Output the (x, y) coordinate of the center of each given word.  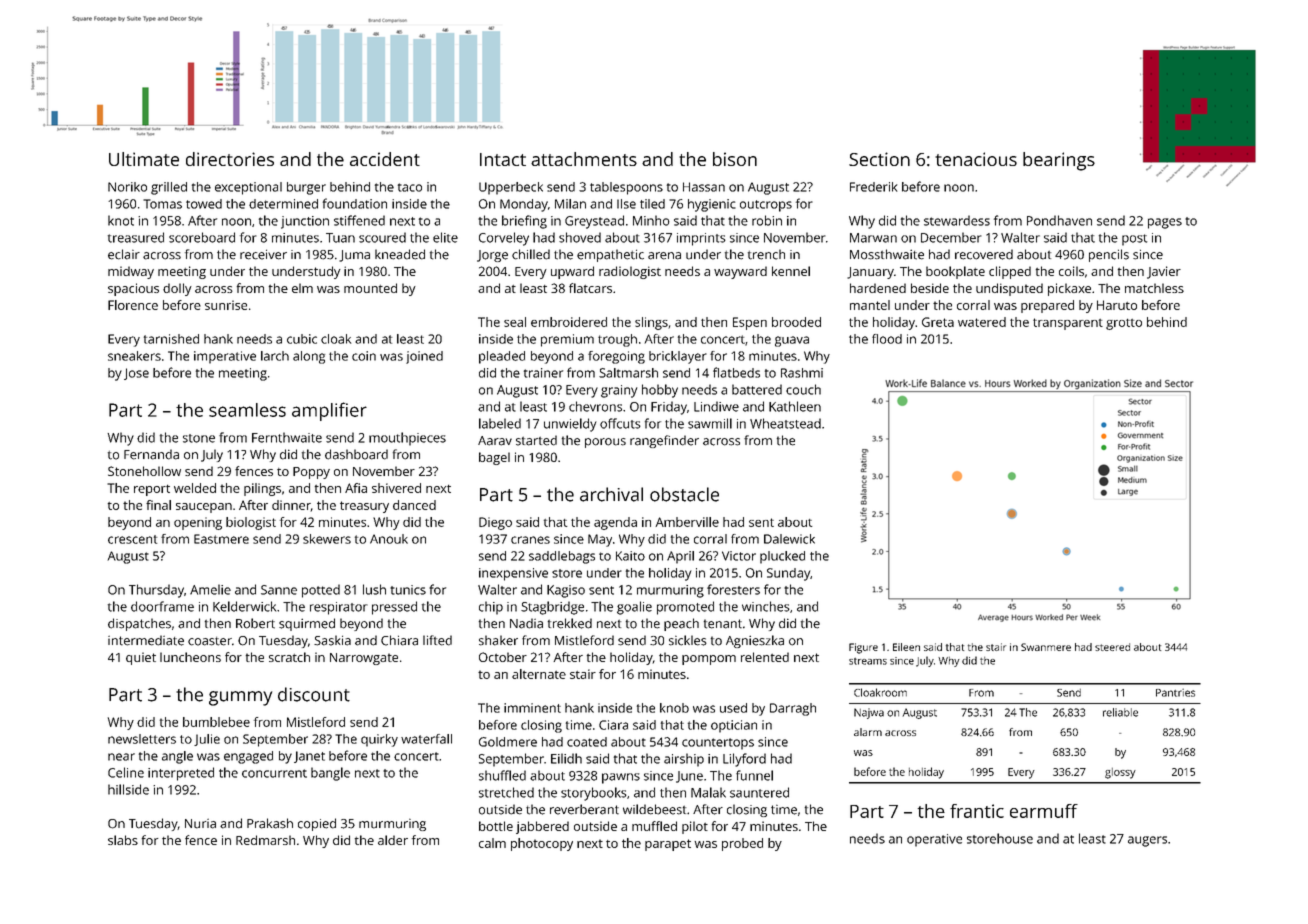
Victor (739, 556)
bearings (1059, 161)
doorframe (162, 606)
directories (230, 159)
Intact (503, 159)
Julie (207, 740)
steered (1112, 647)
